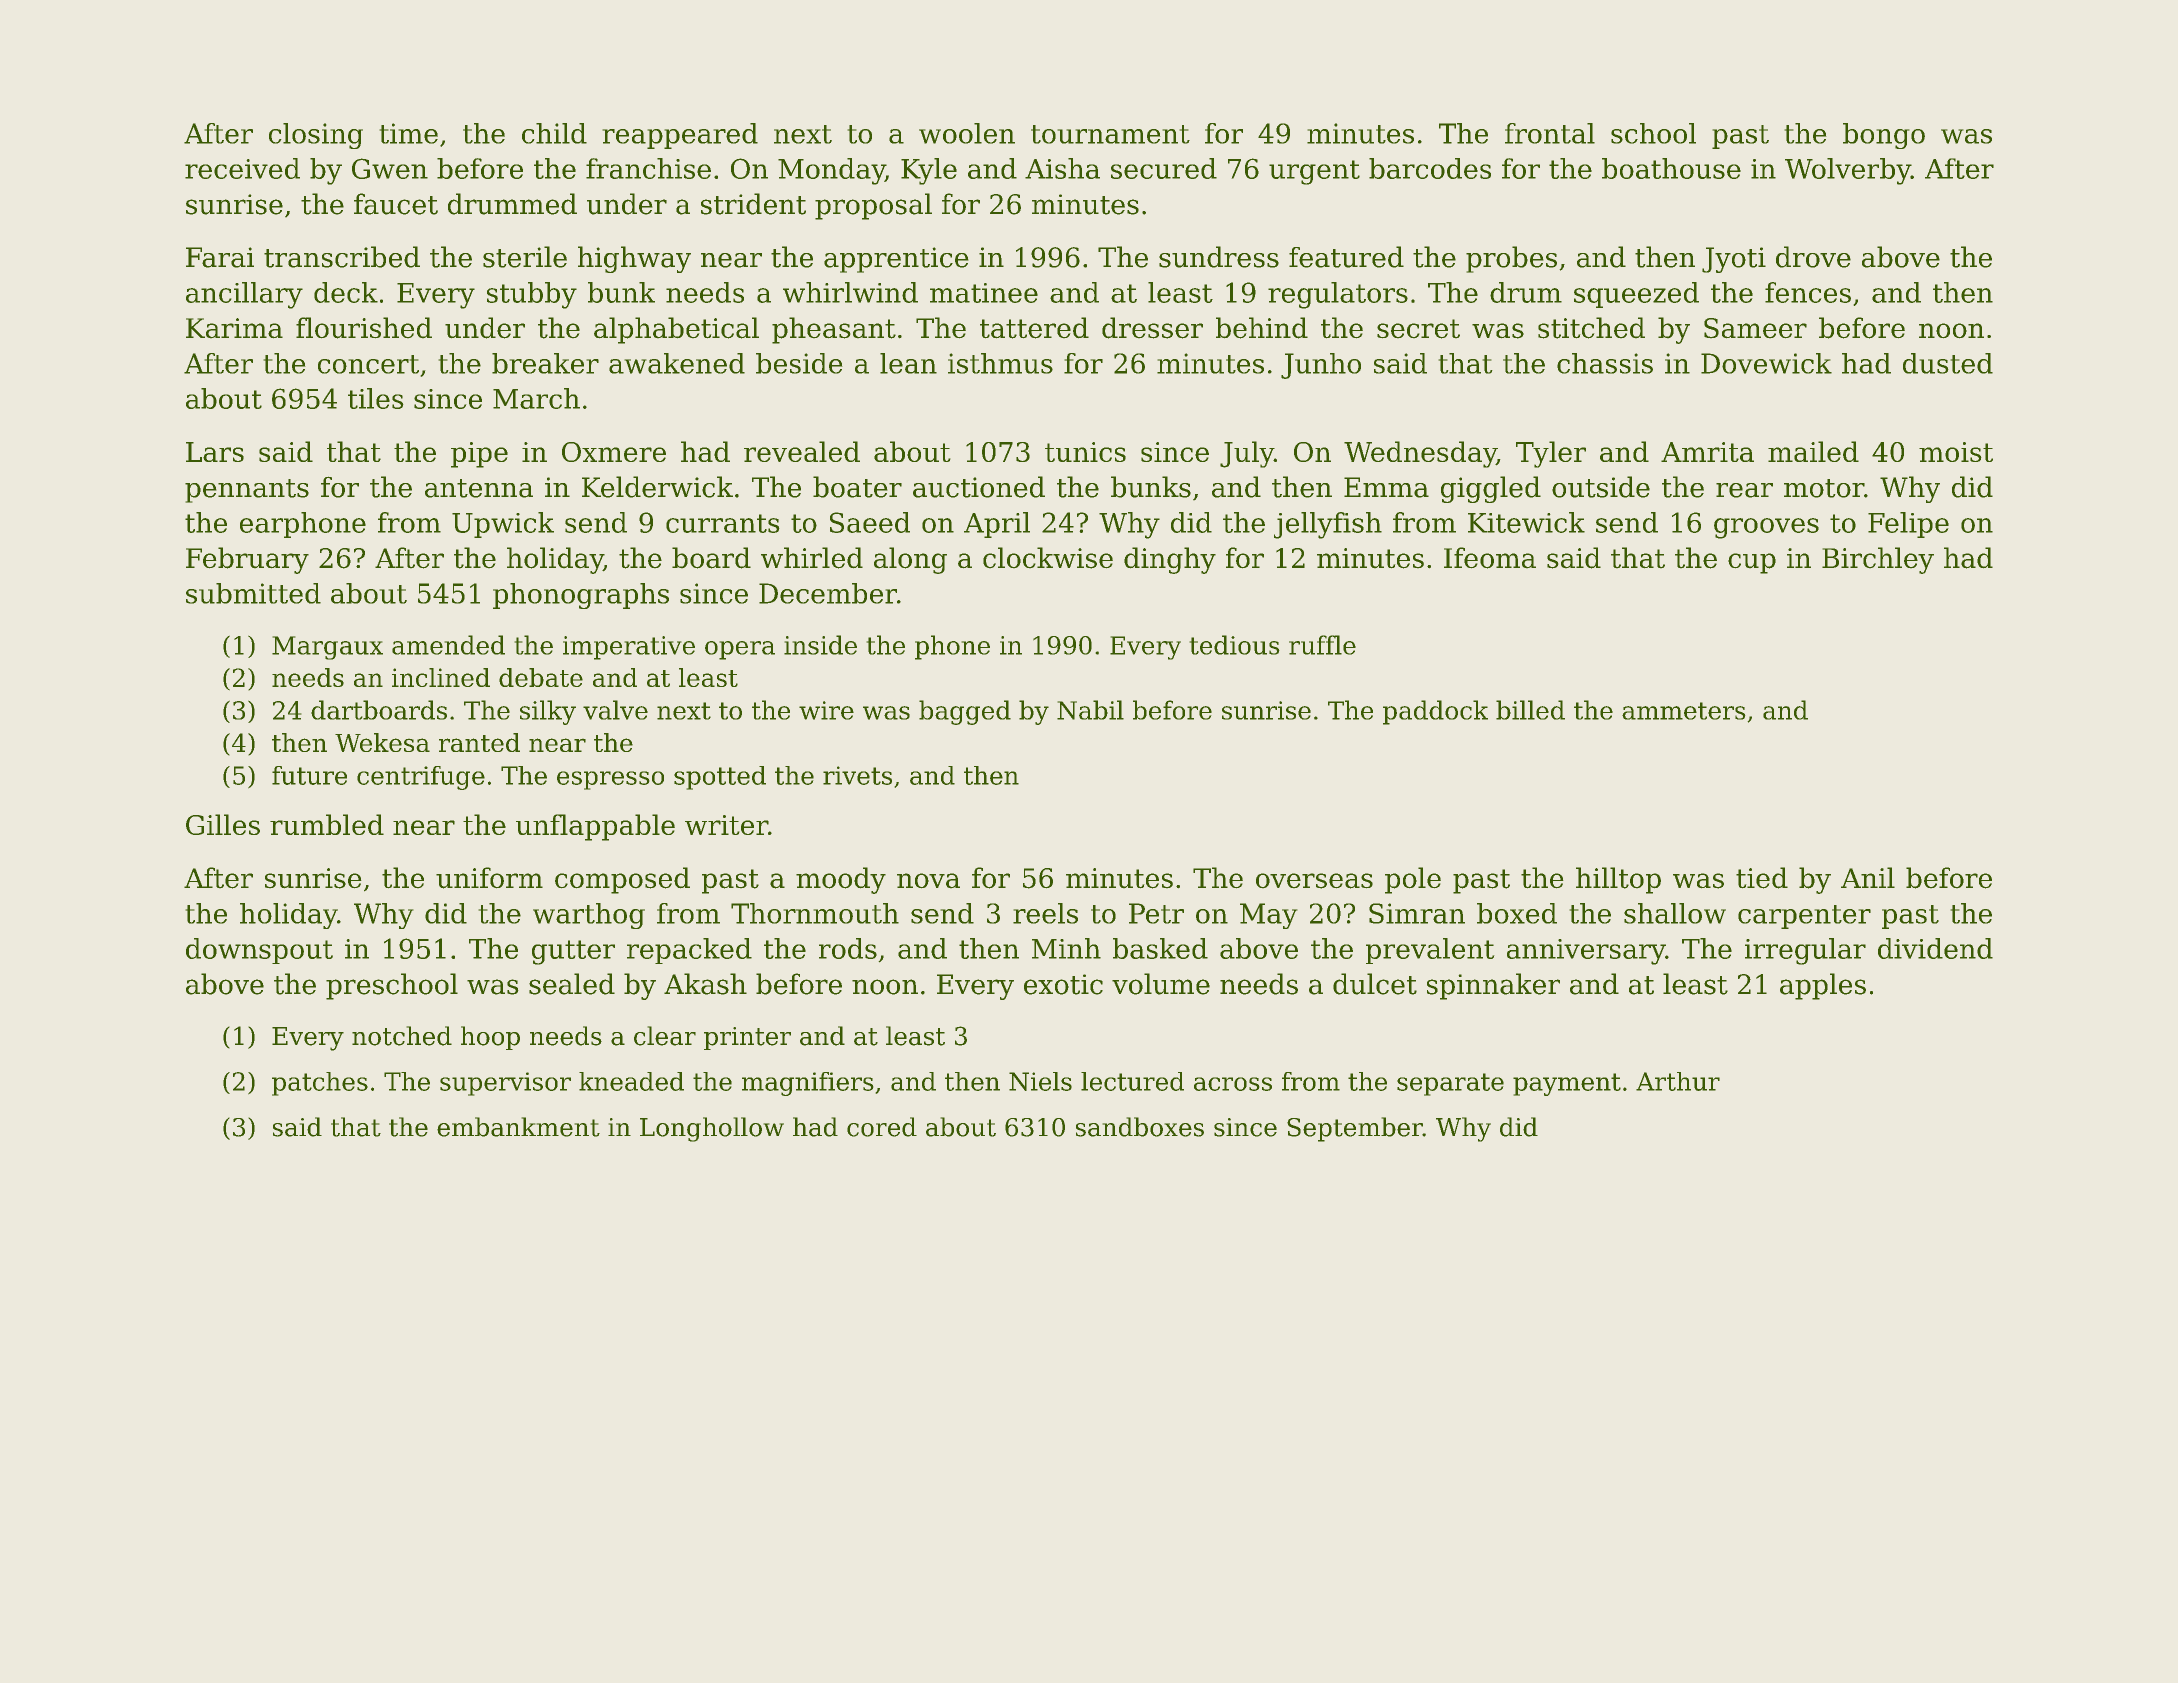 The height and width of the screenshot is (1683, 2178). Describe the element at coordinates (1884, 136) in the screenshot. I see `bongo` at that location.
